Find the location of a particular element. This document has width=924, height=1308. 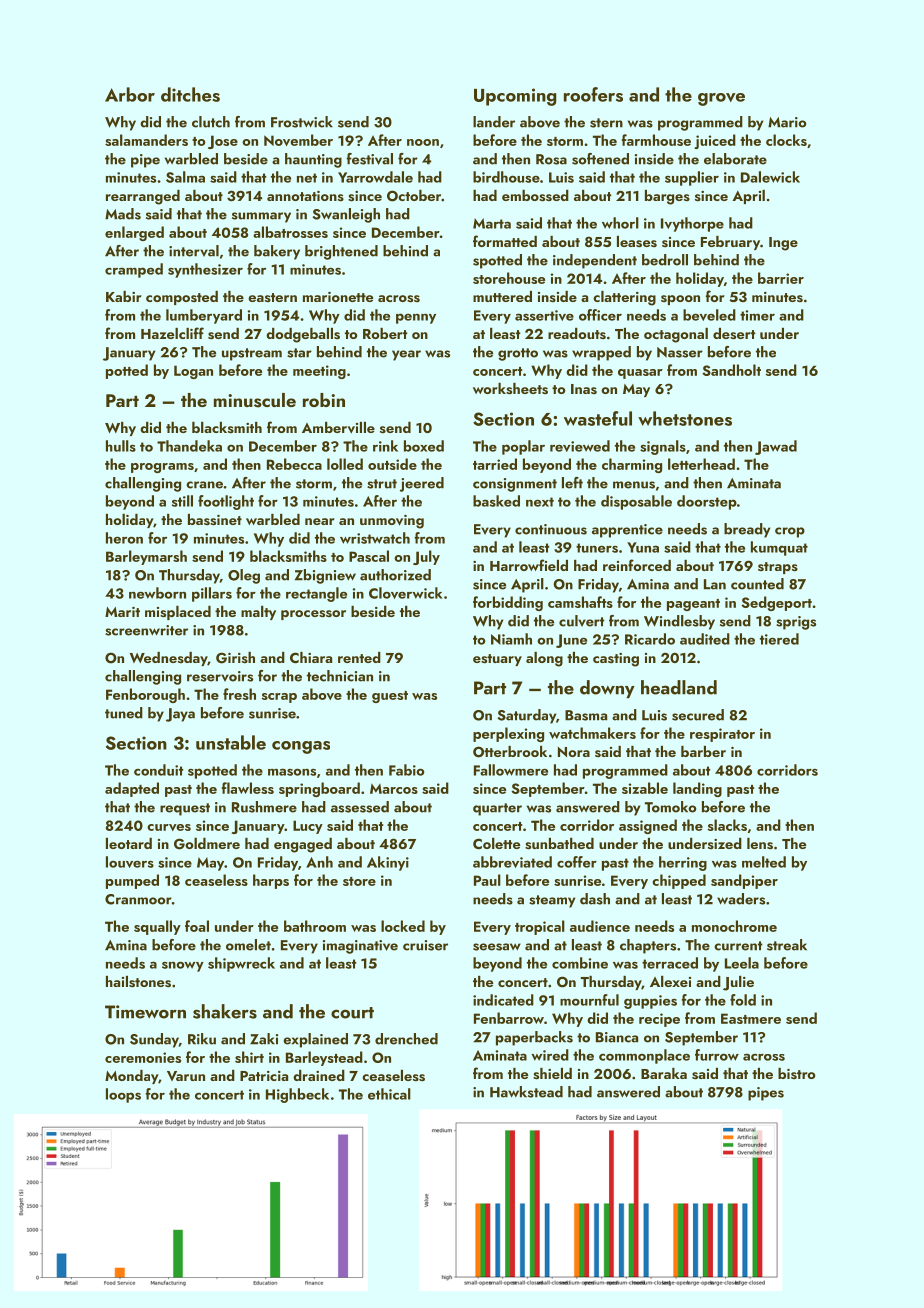

tiered is located at coordinates (779, 639).
